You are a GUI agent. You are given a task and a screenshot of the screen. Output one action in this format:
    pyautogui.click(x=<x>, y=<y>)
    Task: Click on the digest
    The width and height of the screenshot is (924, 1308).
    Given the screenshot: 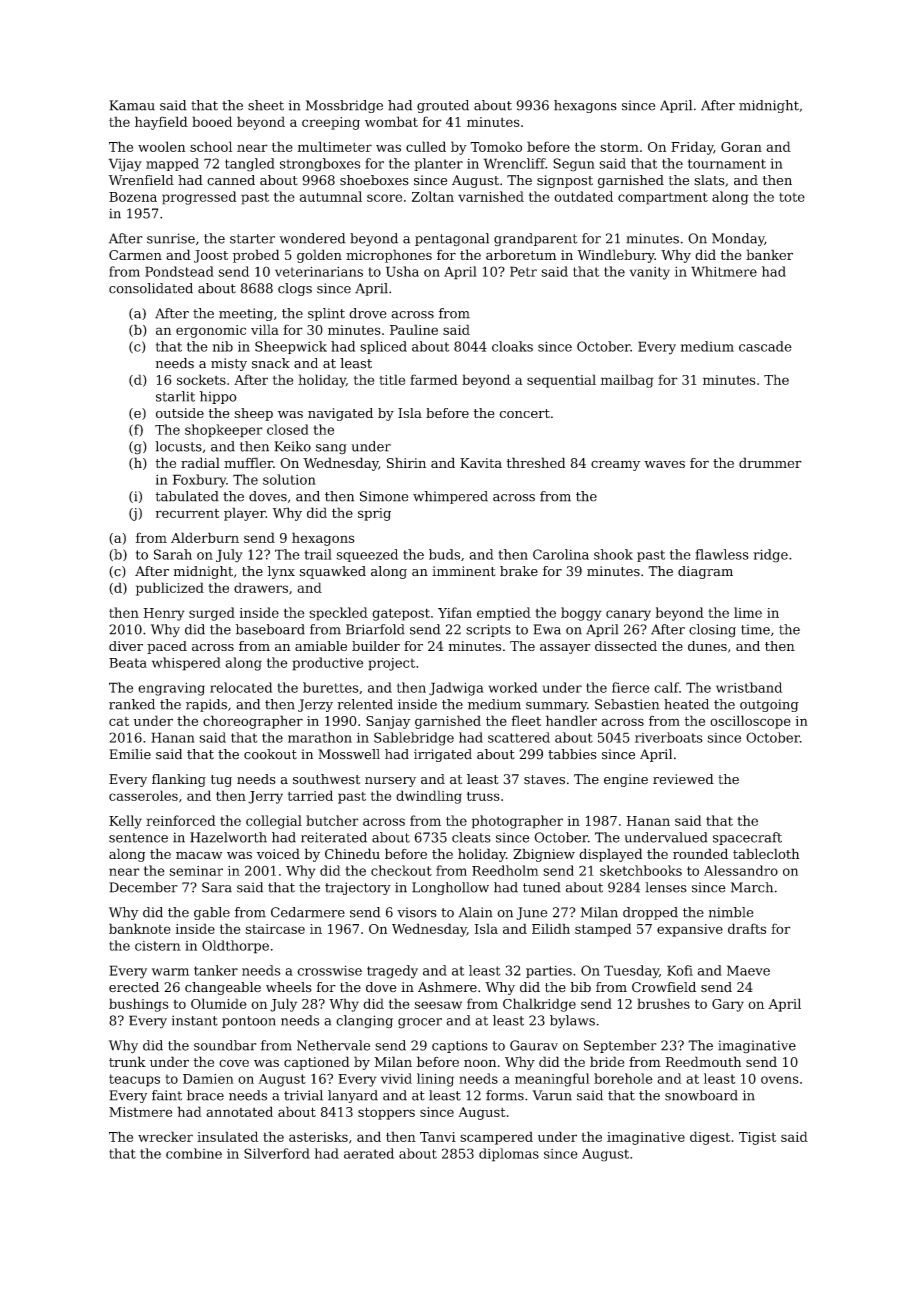 What is the action you would take?
    pyautogui.click(x=710, y=1138)
